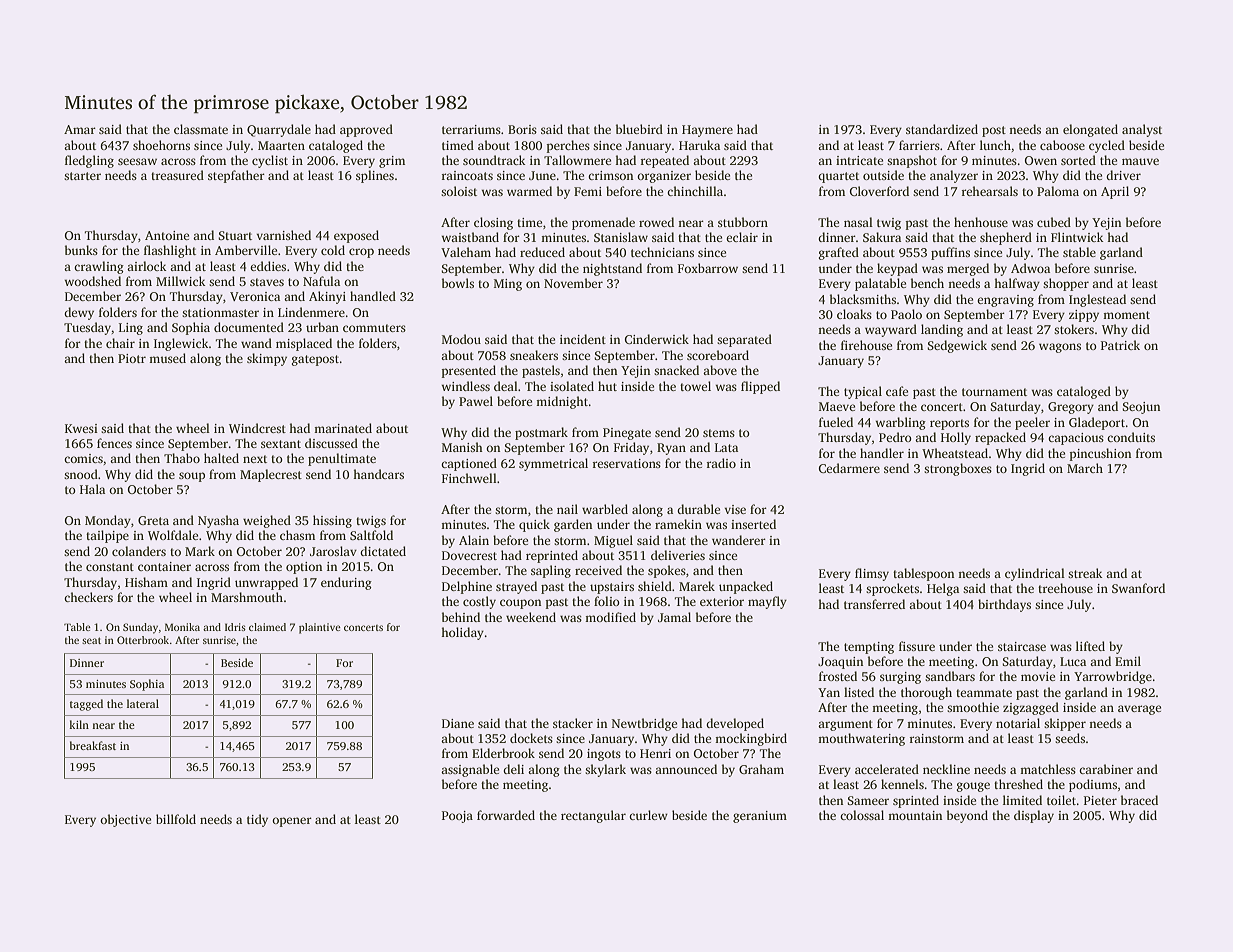 The image size is (1233, 952). What do you see at coordinates (897, 391) in the image?
I see `cafe` at bounding box center [897, 391].
